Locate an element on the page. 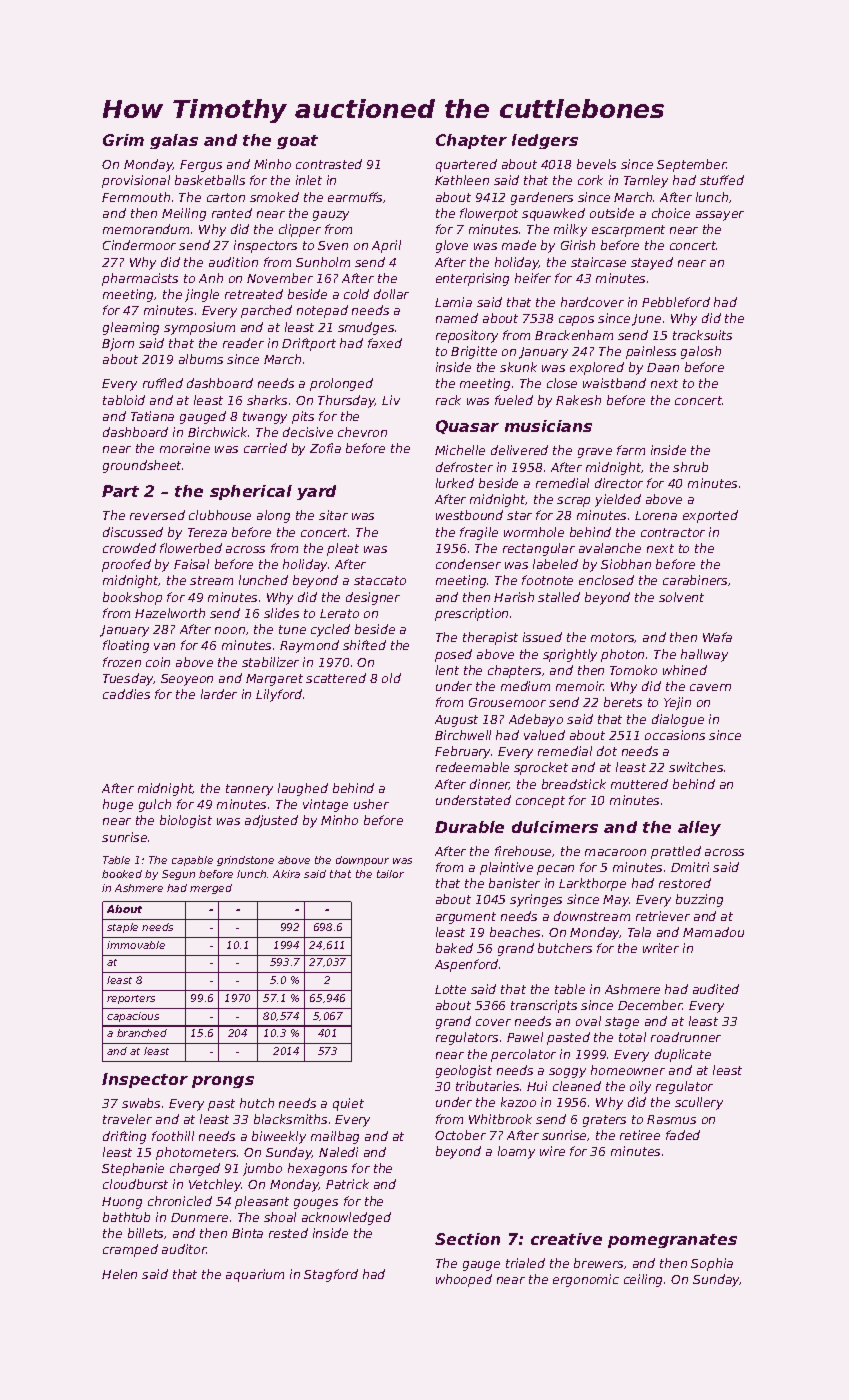 Image resolution: width=849 pixels, height=1400 pixels. Helen is located at coordinates (119, 1274).
